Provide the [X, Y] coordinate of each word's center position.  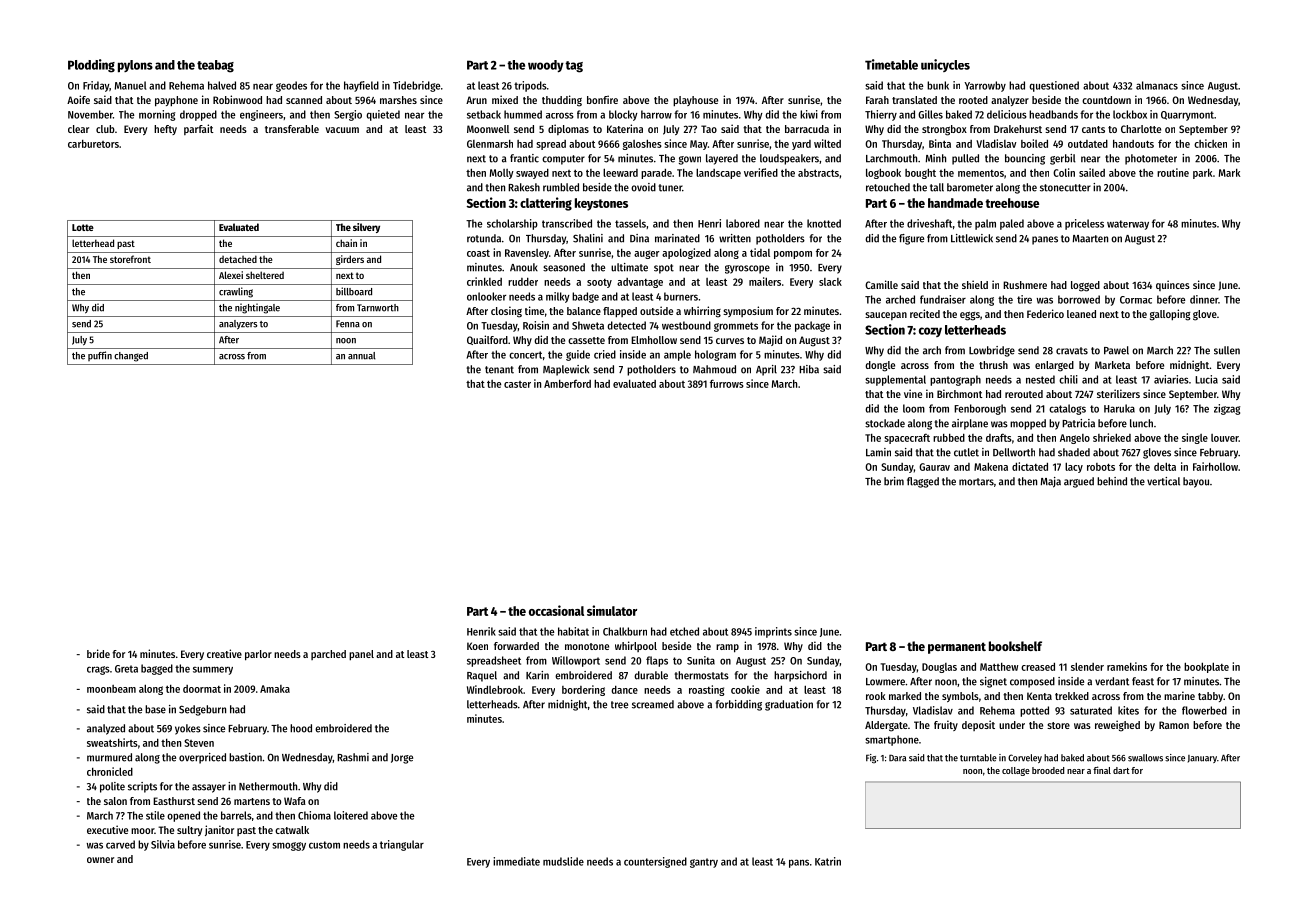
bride [98, 653]
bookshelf [1015, 646]
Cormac [1136, 300]
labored [743, 223]
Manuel [131, 85]
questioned [1054, 86]
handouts [1133, 144]
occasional [556, 610]
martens [252, 801]
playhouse [695, 101]
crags [98, 670]
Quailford [487, 340]
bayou [1196, 482]
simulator [612, 610]
